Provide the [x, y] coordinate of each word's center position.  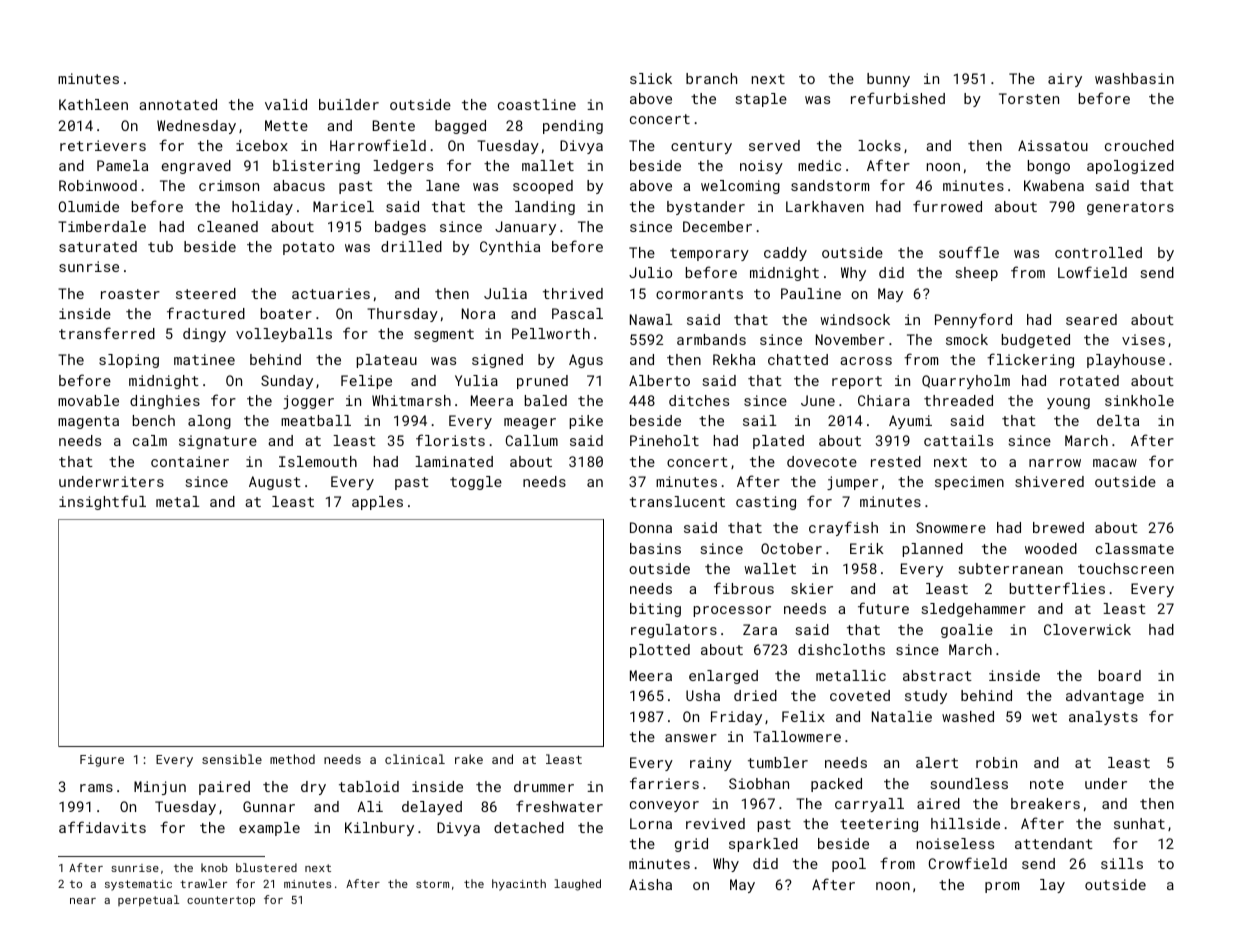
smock [967, 339]
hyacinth [519, 885]
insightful [102, 502]
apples [377, 503]
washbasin [1134, 78]
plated [778, 442]
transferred [107, 333]
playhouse [1126, 361]
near [83, 901]
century [701, 147]
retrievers [103, 145]
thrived [573, 293]
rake [469, 759]
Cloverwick [1087, 629]
